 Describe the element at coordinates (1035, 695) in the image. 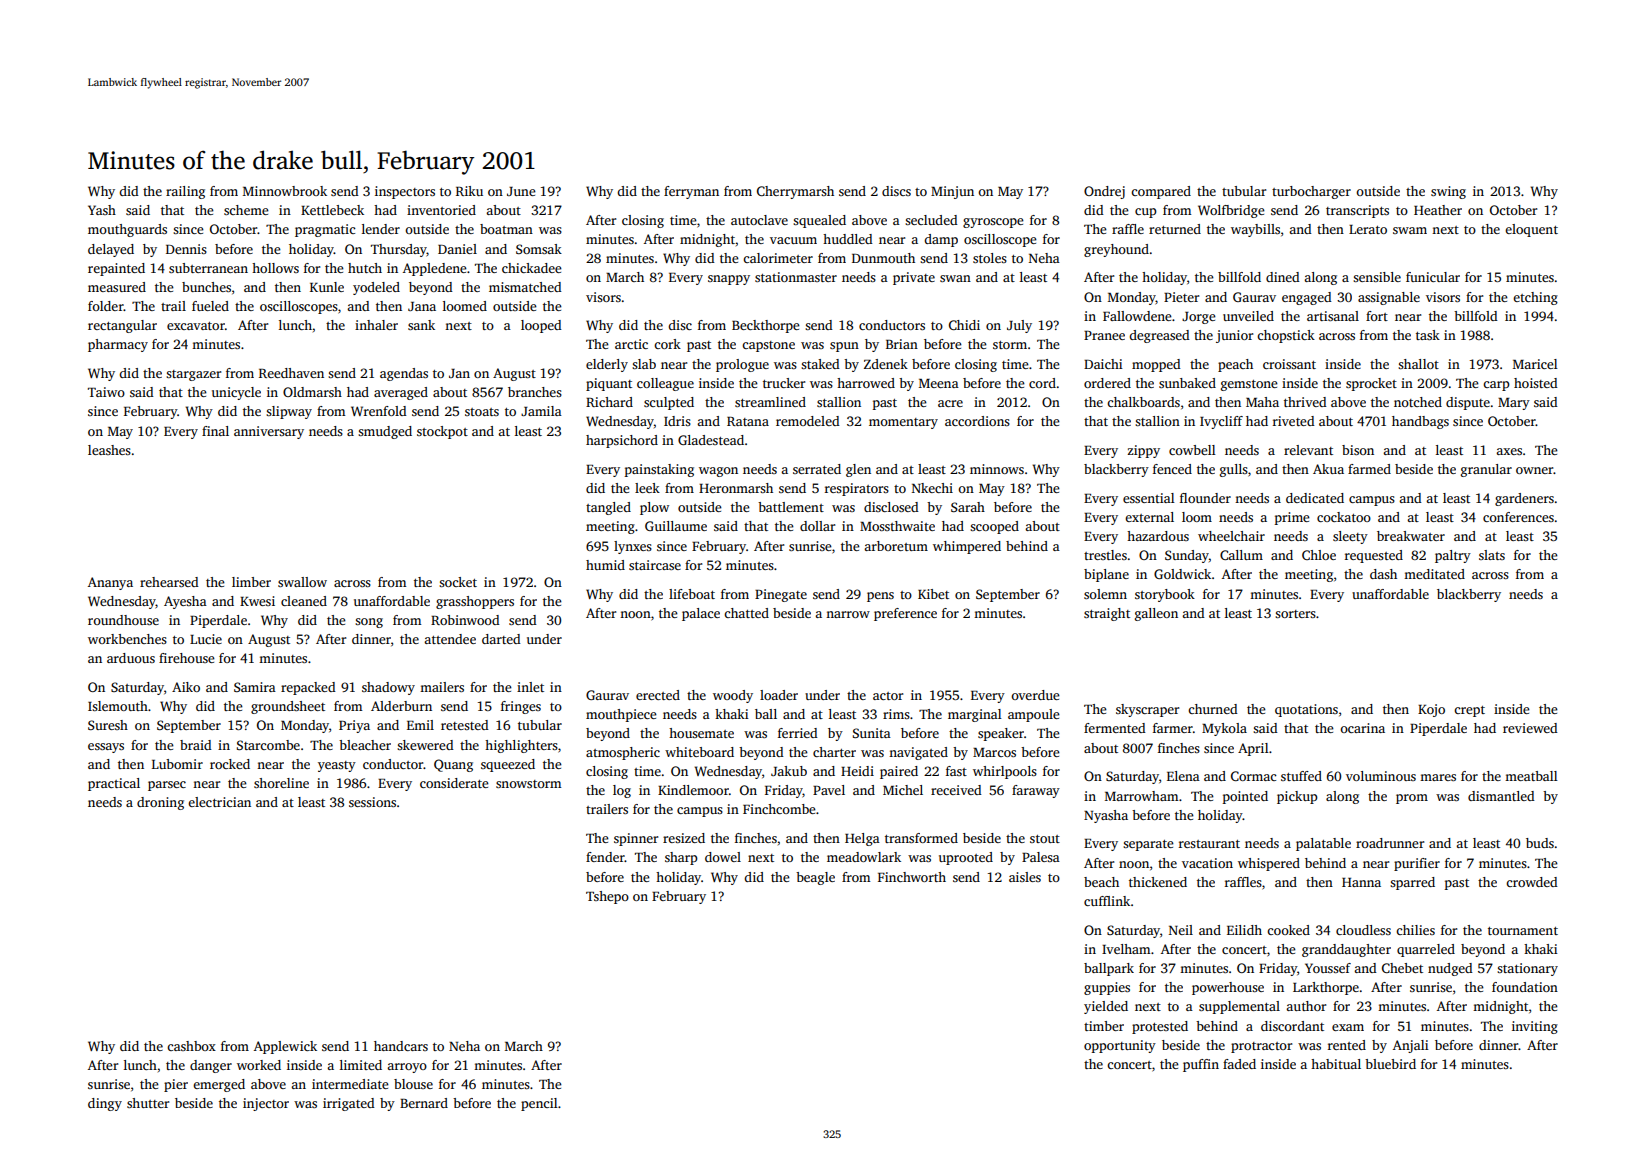

I see `overdue` at that location.
